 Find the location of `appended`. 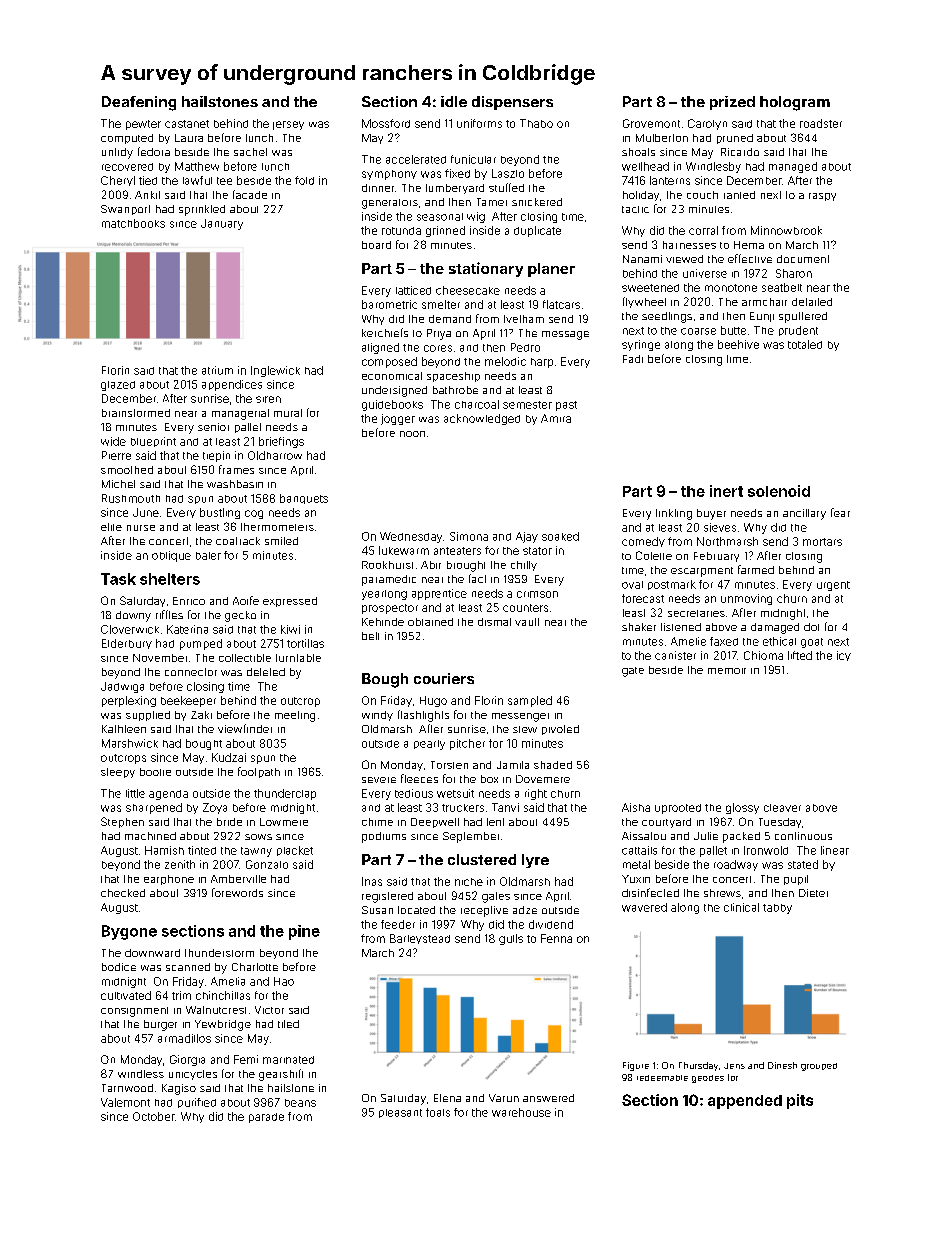

appended is located at coordinates (745, 1102).
